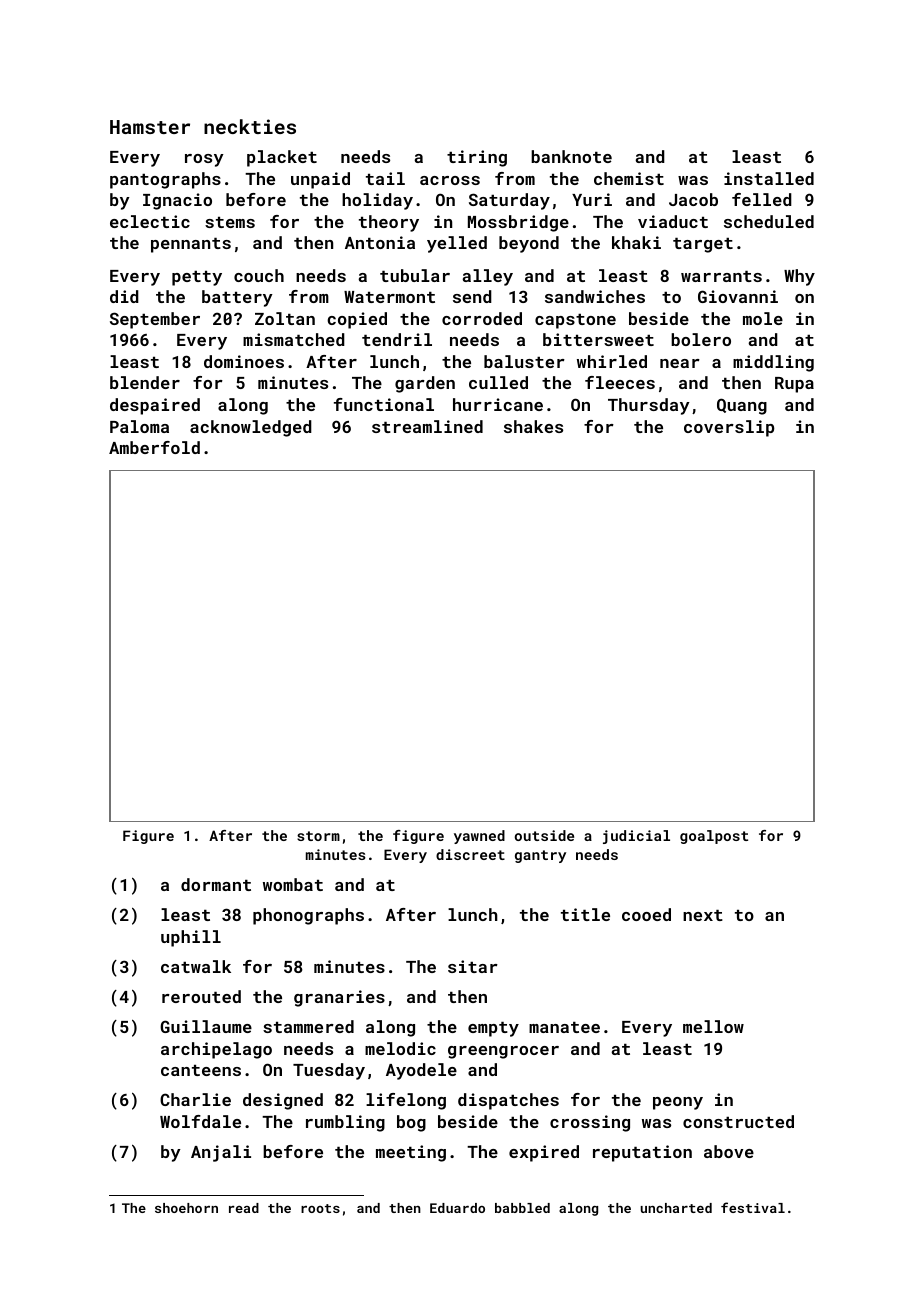 The image size is (924, 1308). Describe the element at coordinates (320, 1208) in the screenshot. I see `roots` at that location.
